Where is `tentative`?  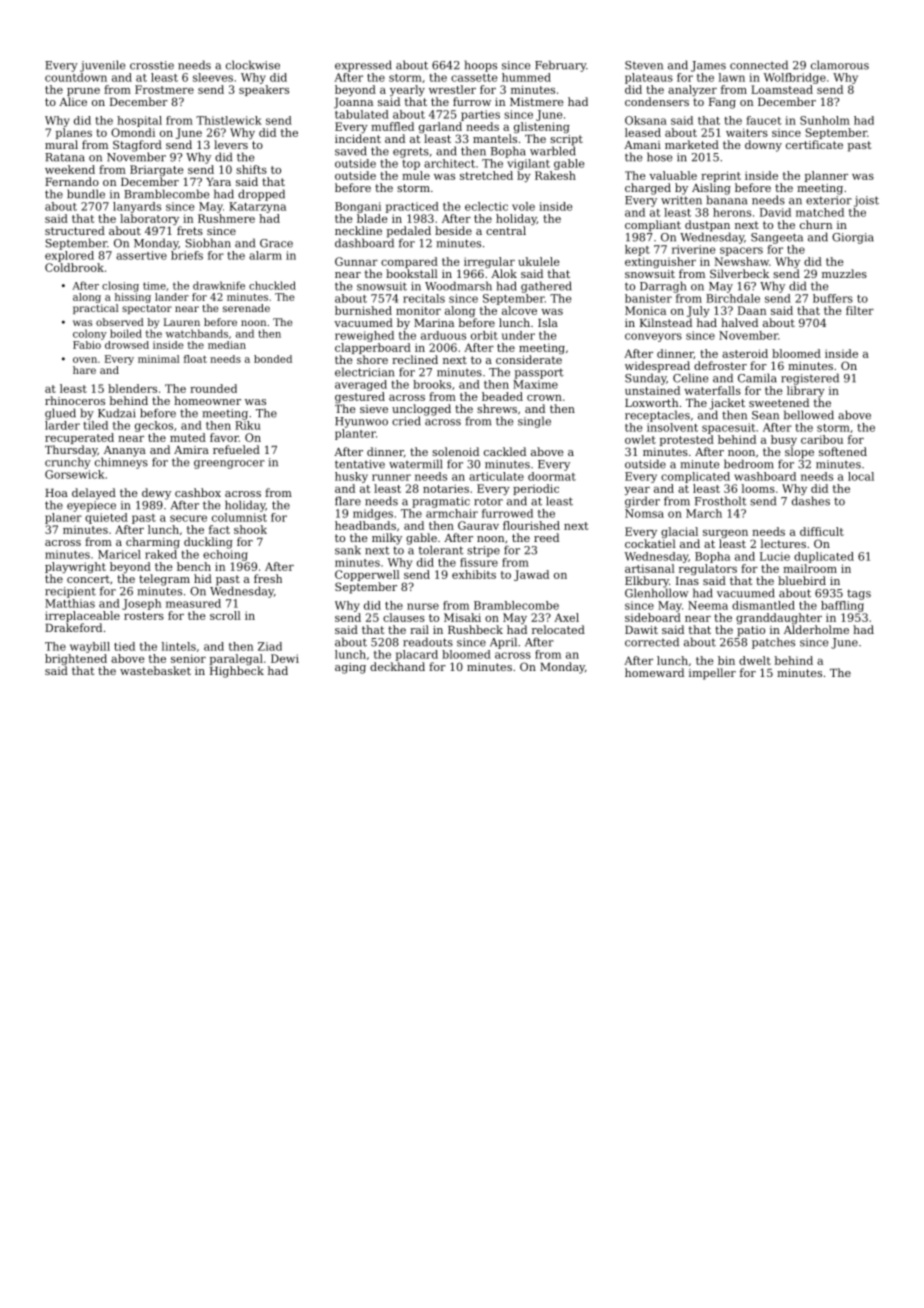 tentative is located at coordinates (360, 464).
